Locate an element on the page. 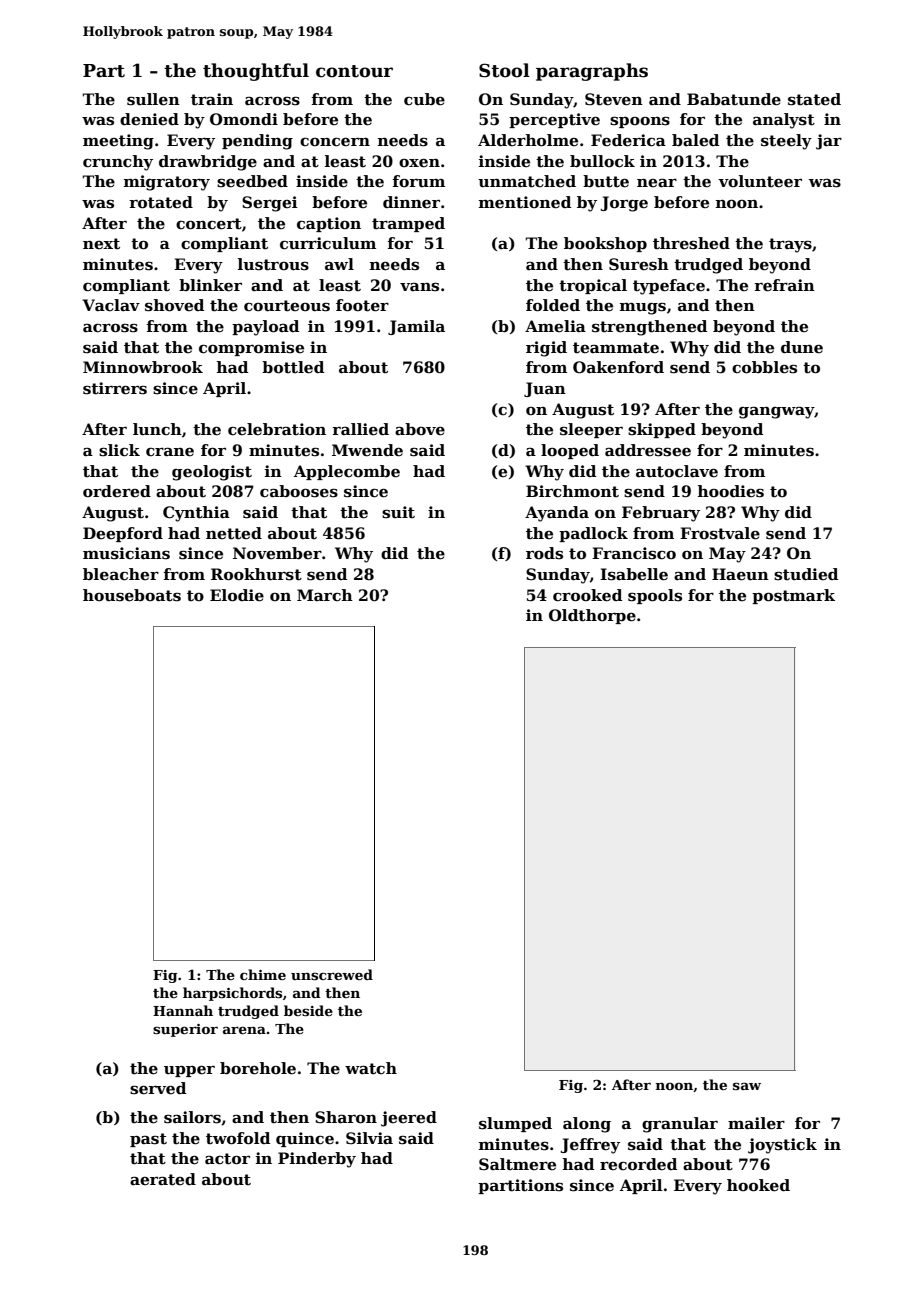 This page has width=924, height=1308. contour is located at coordinates (354, 71).
